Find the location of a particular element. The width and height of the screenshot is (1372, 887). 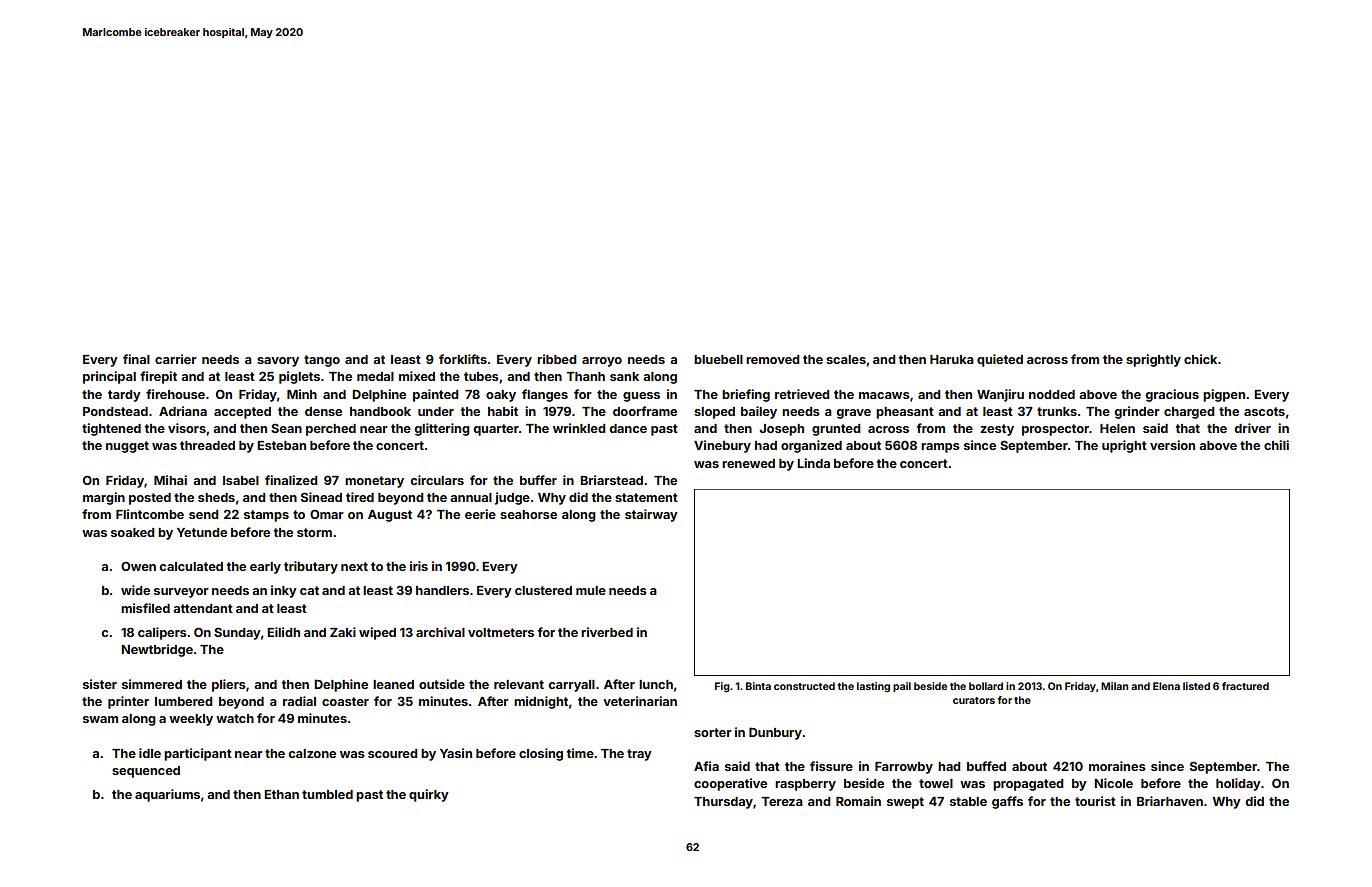

sorter is located at coordinates (713, 732).
